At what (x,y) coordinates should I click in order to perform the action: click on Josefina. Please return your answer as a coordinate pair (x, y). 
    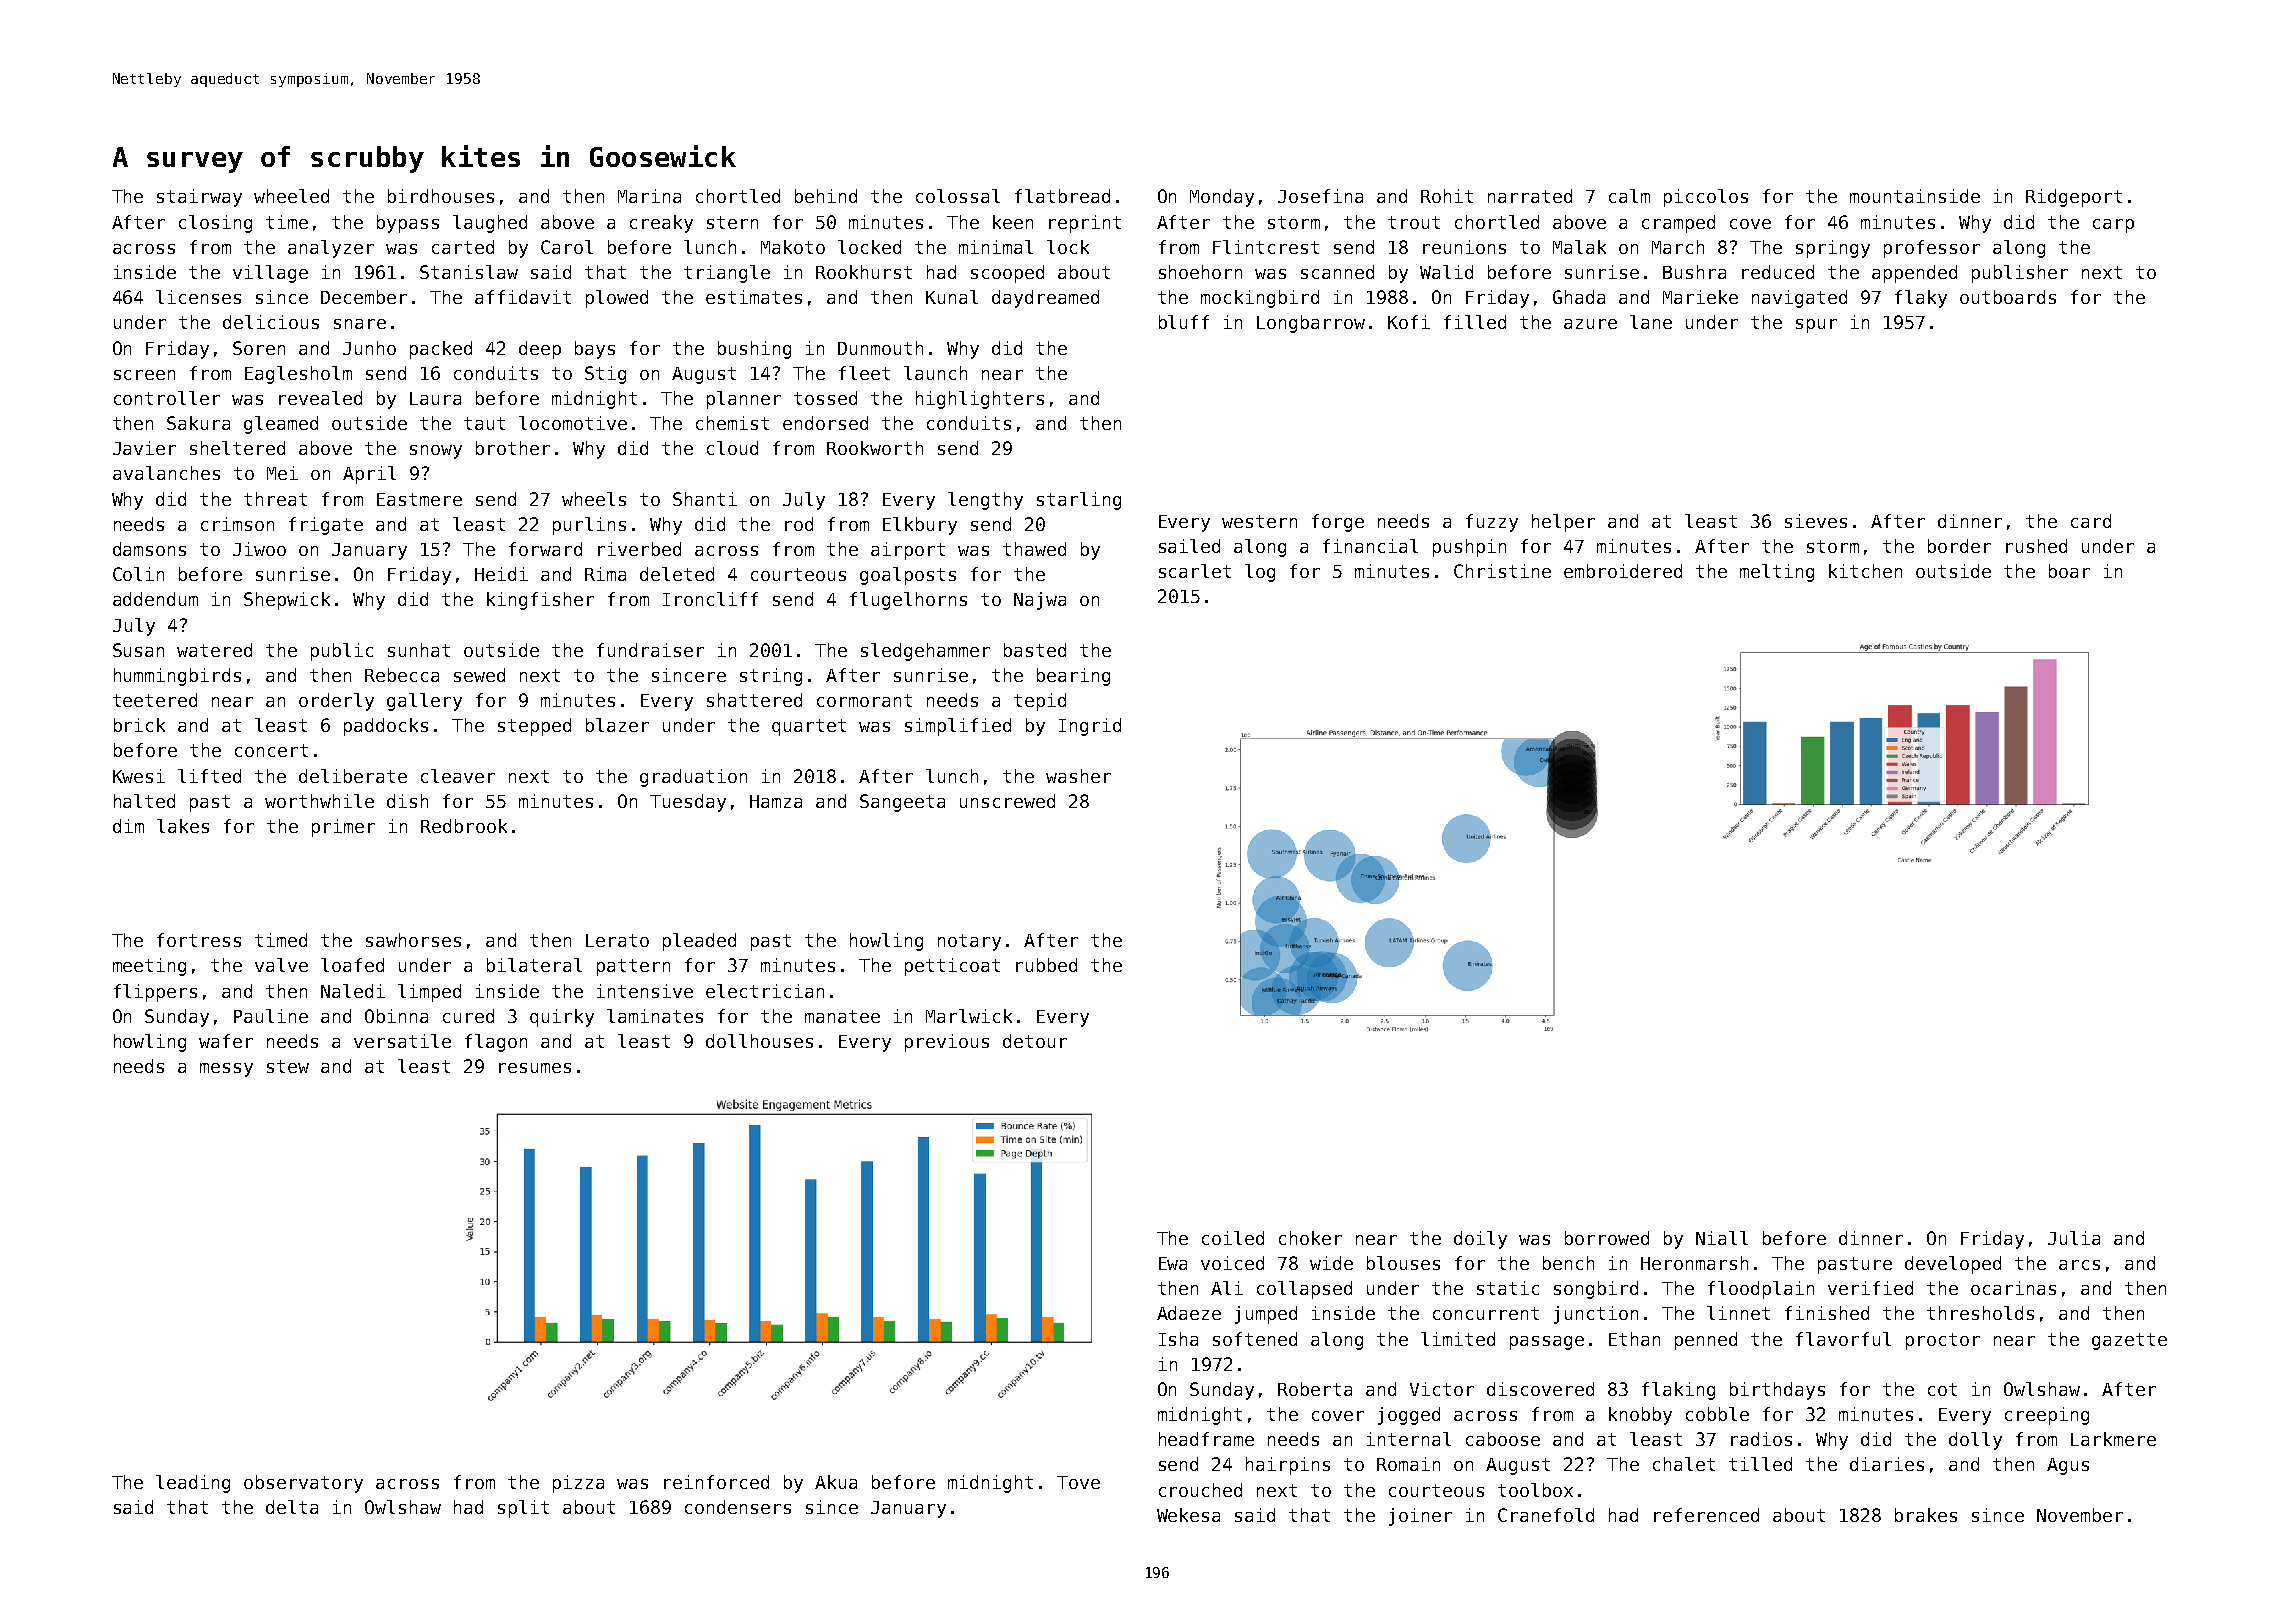
    Looking at the image, I should click on (1320, 196).
